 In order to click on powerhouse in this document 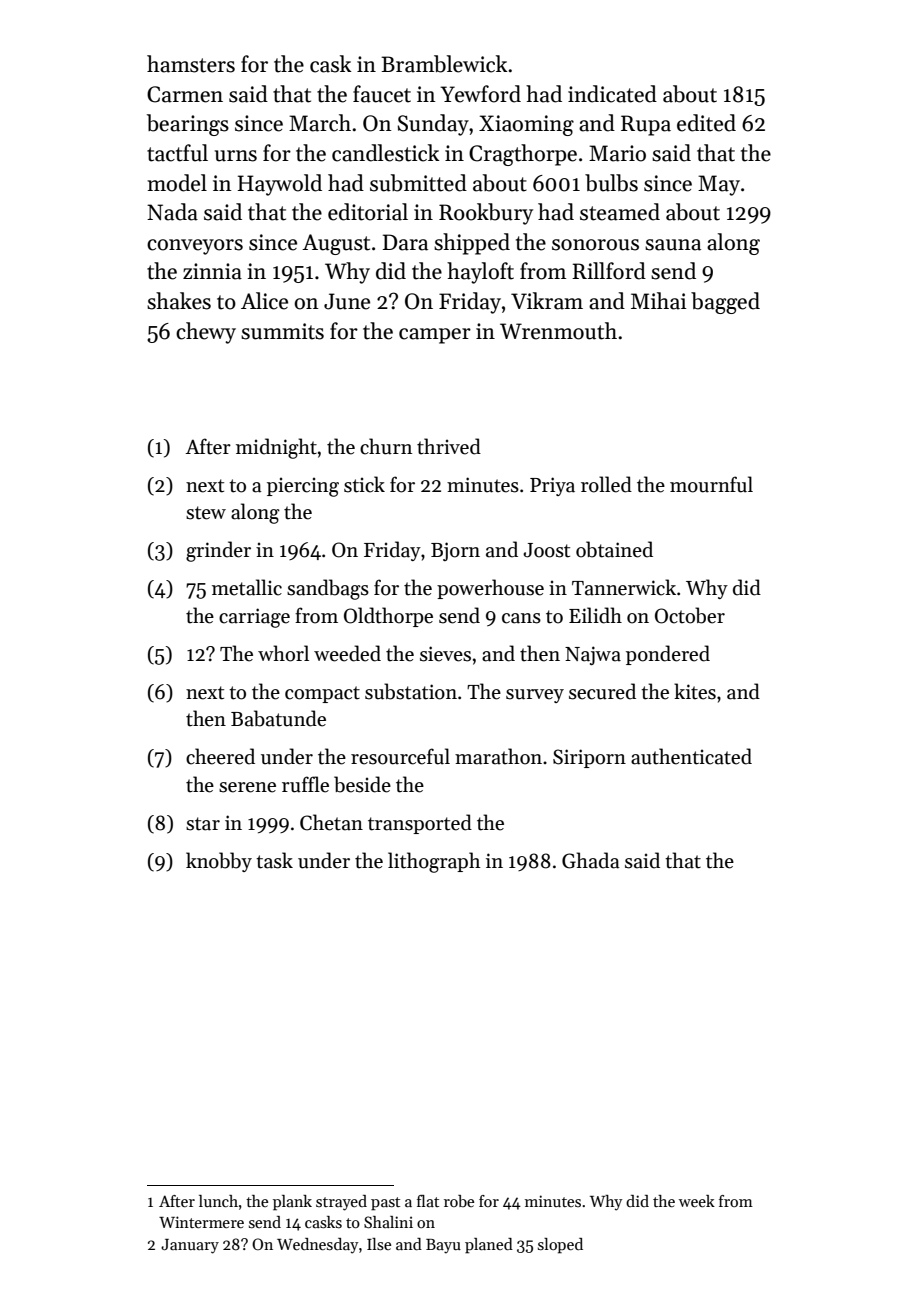, I will do `click(490, 589)`.
